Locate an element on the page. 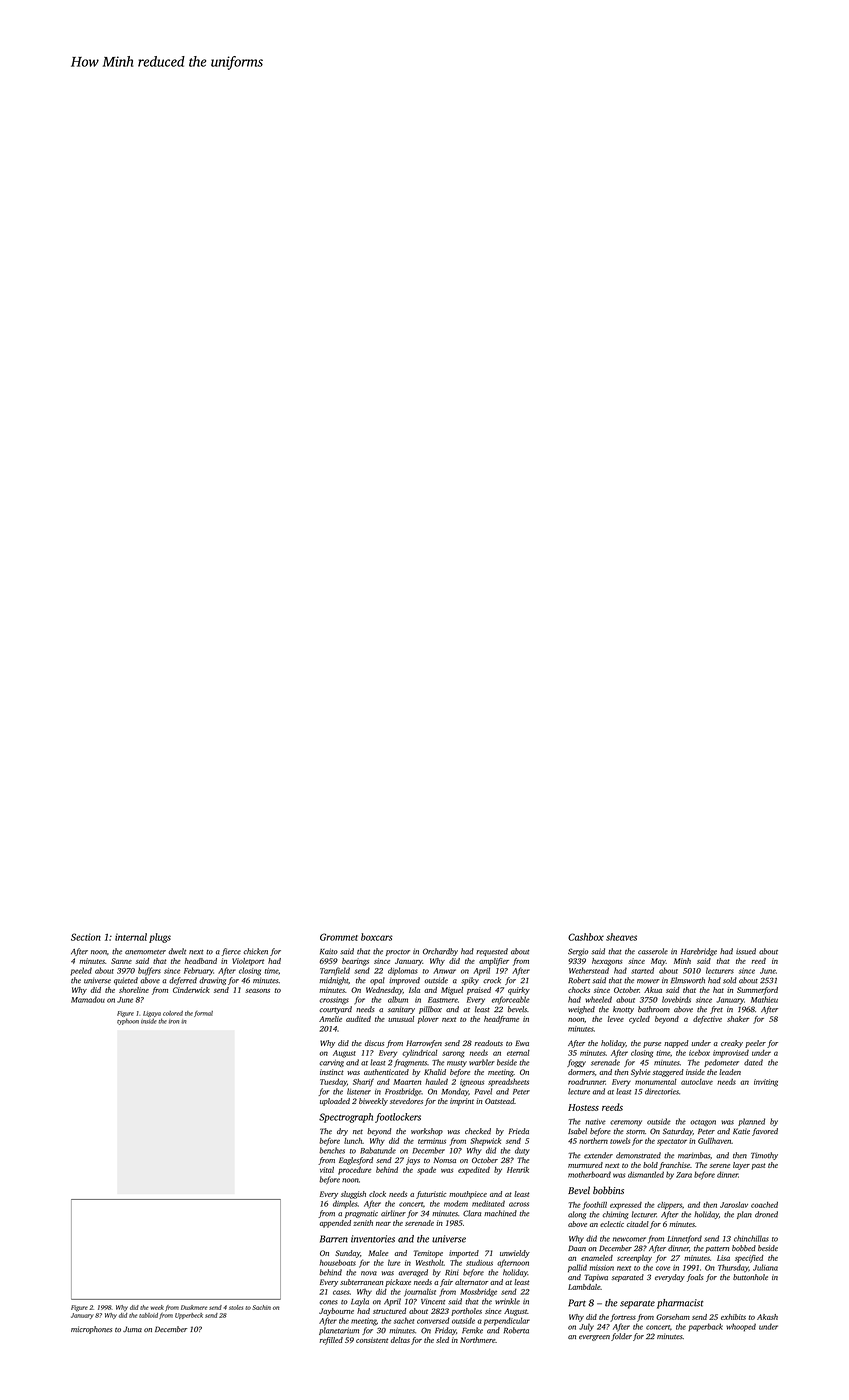 The height and width of the page is (1400, 849). tabloid is located at coordinates (148, 1315).
